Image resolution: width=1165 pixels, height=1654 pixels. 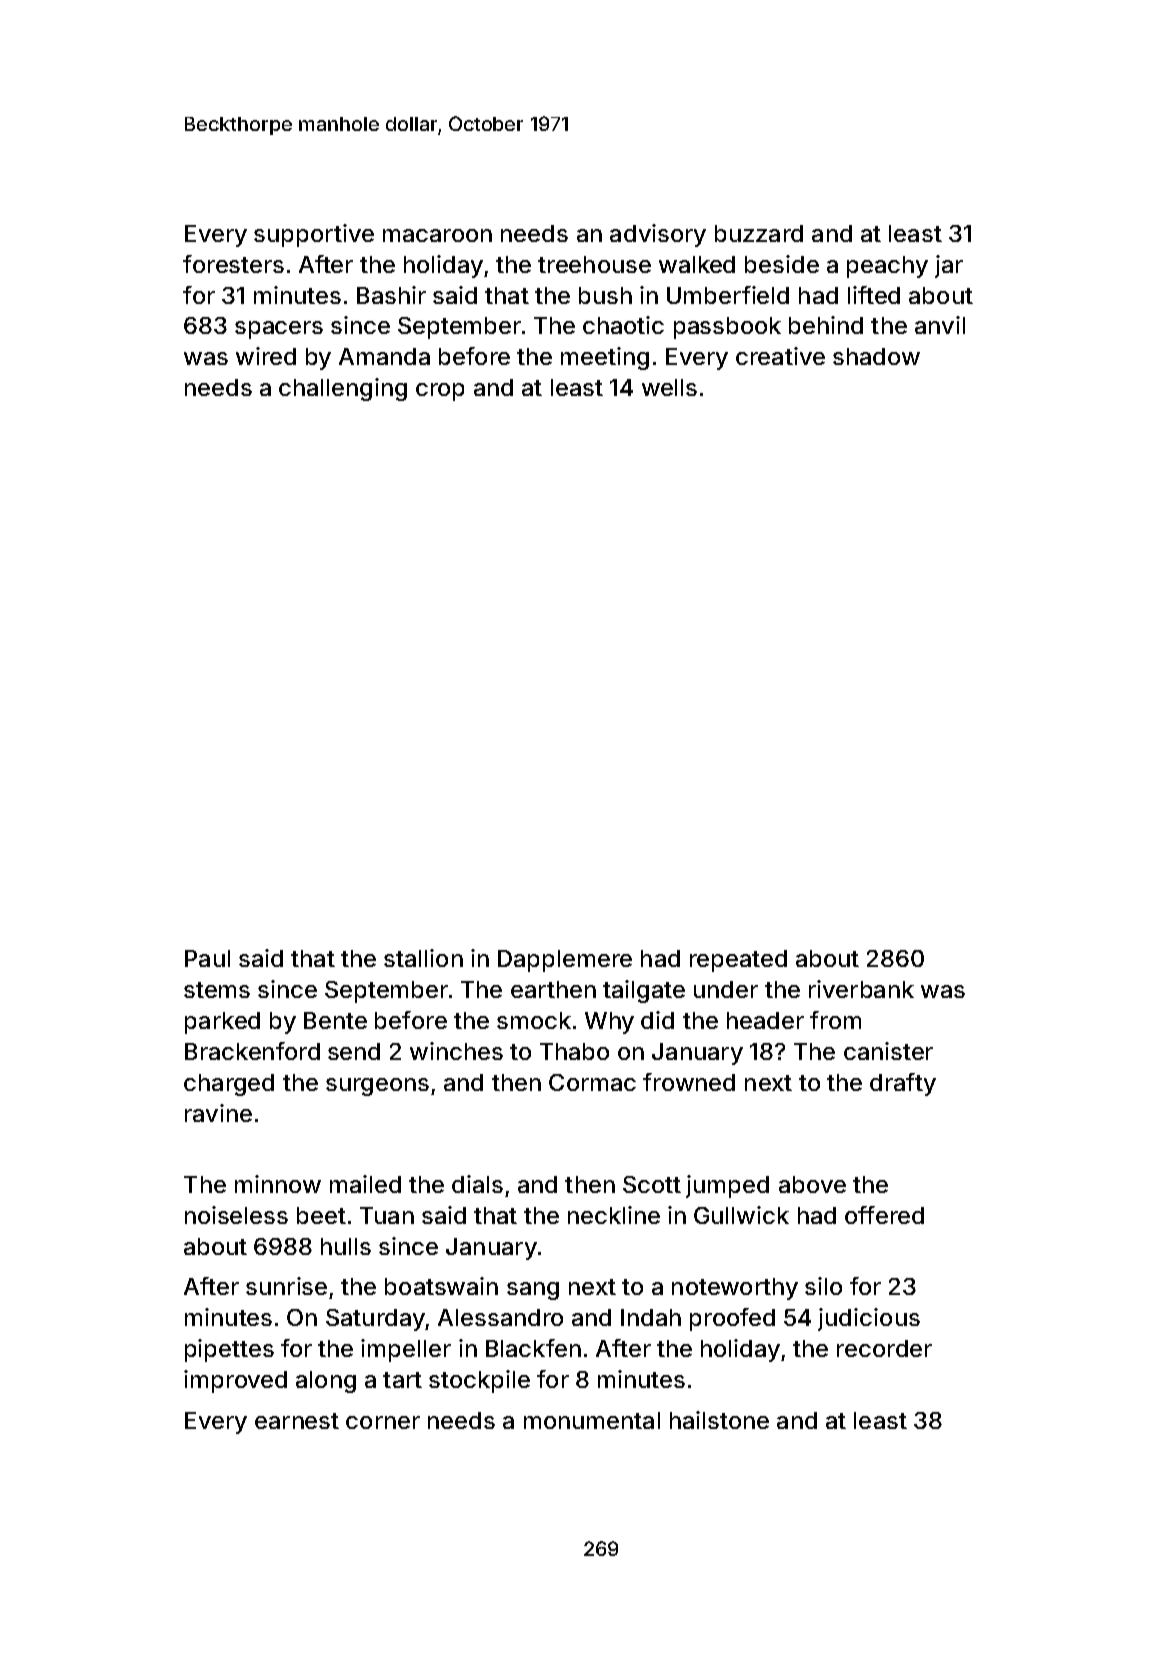 I want to click on jar, so click(x=949, y=266).
